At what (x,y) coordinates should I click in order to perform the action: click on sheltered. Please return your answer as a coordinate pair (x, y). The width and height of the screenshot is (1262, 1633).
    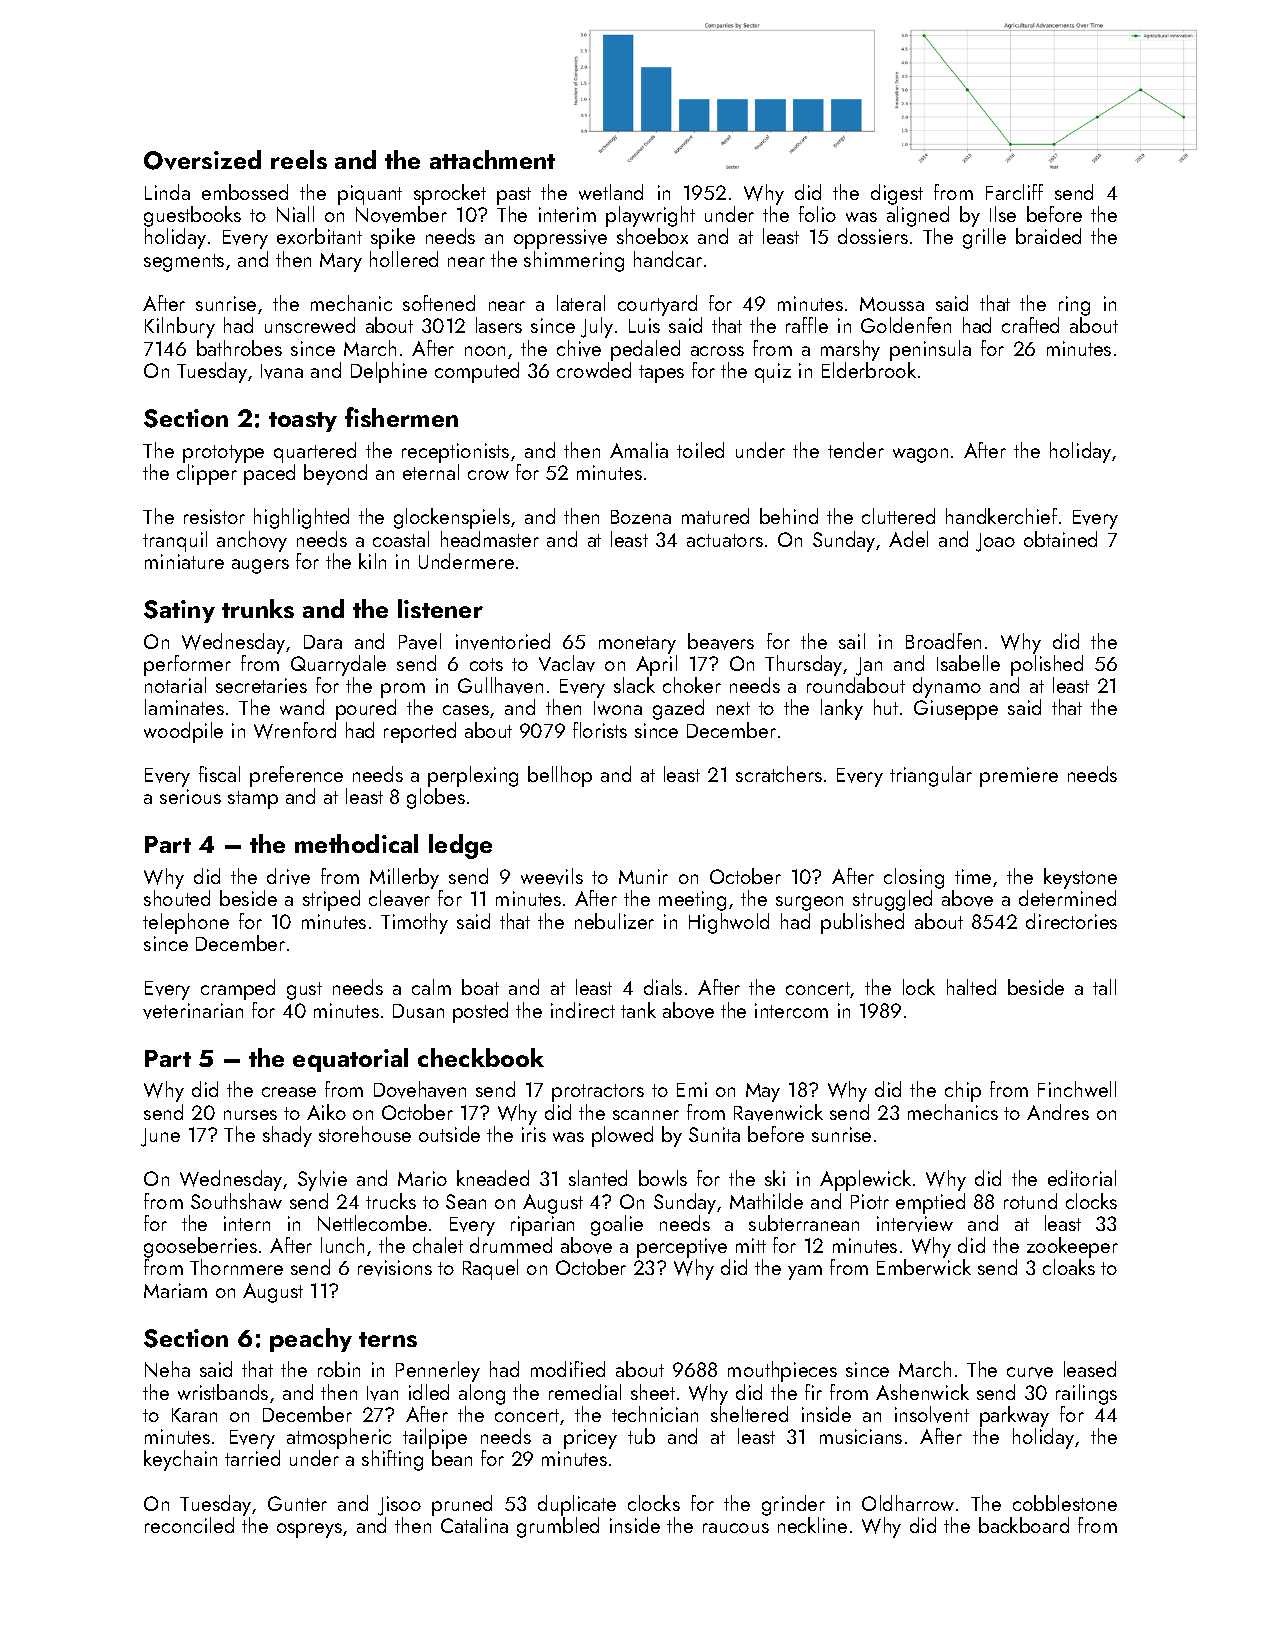
    Looking at the image, I should click on (749, 1414).
